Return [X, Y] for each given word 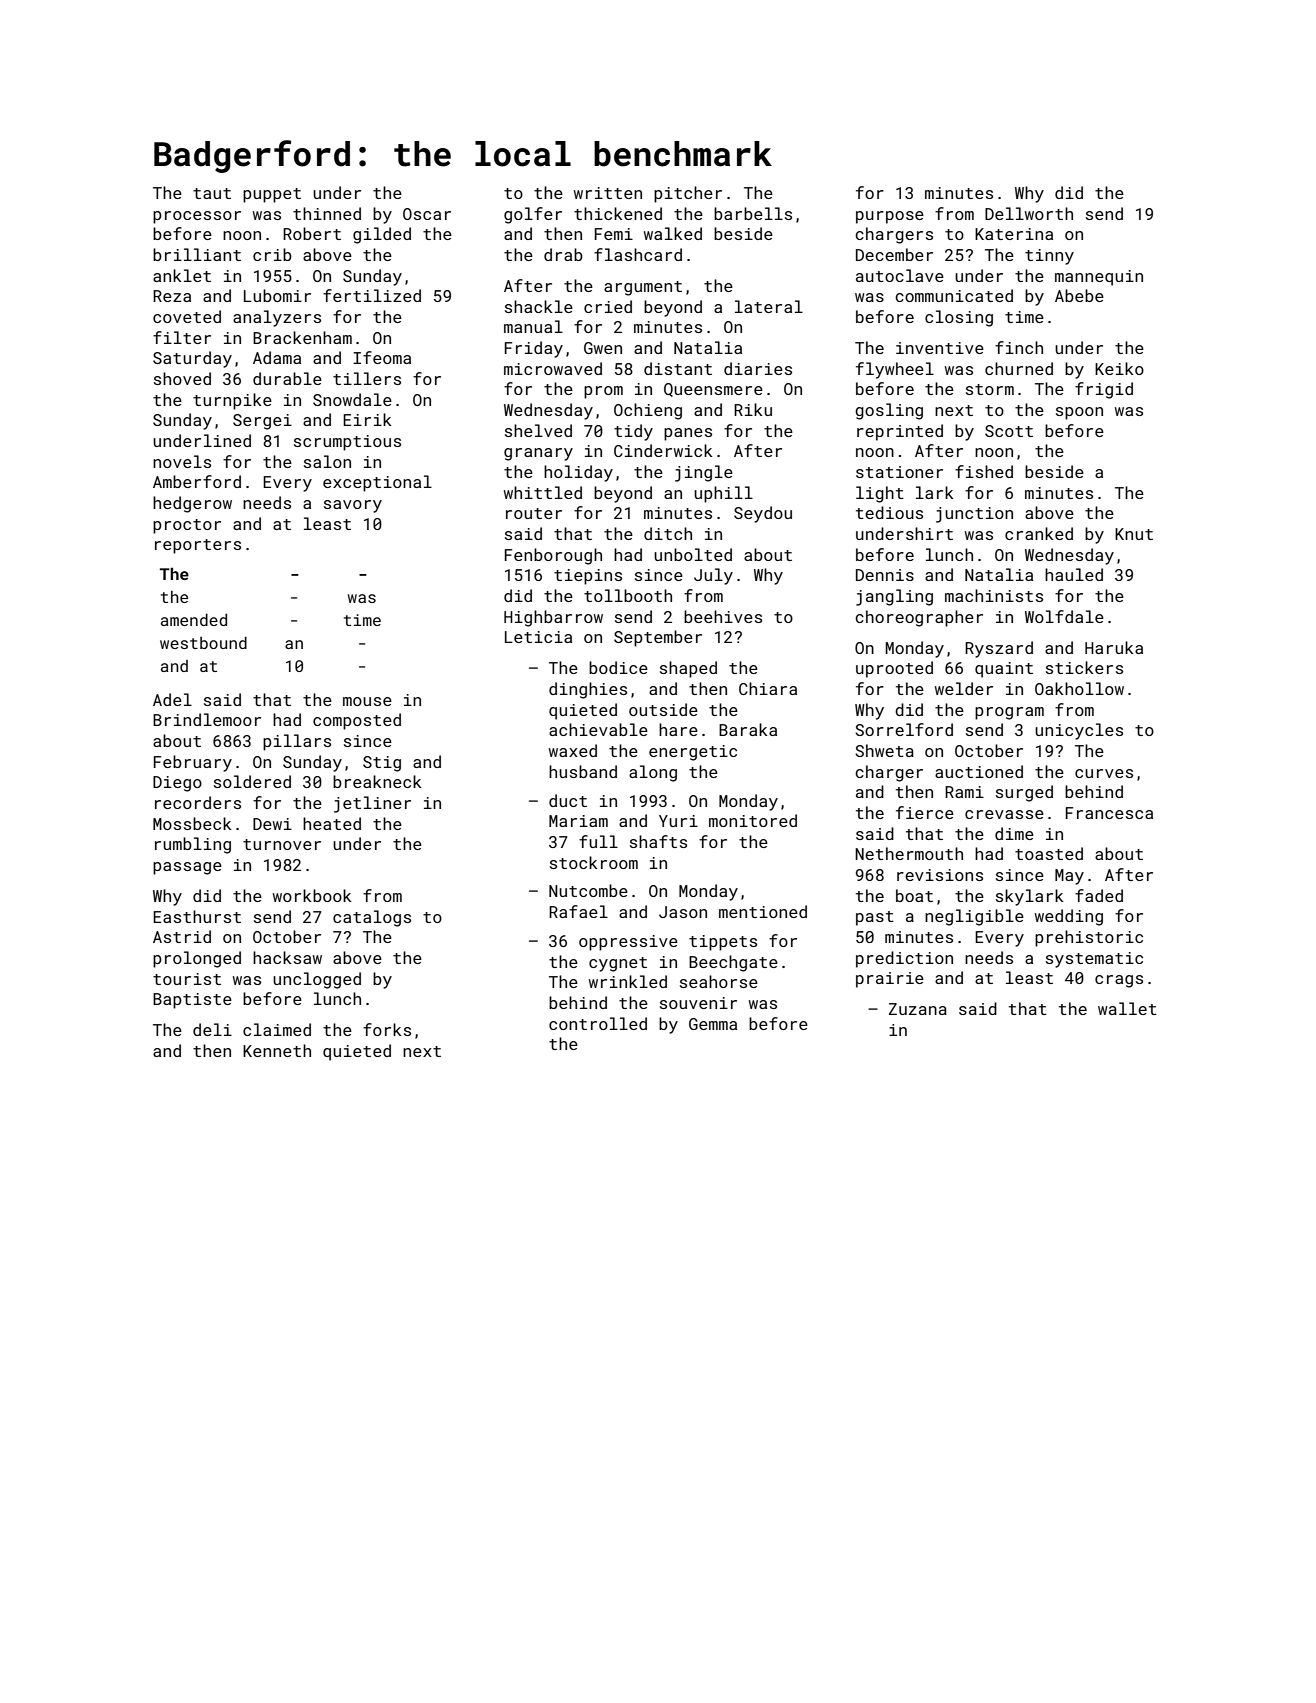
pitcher [688, 194]
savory [353, 506]
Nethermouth [909, 853]
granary [538, 454]
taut [212, 193]
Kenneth [277, 1050]
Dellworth [1029, 213]
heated [332, 823]
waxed [573, 750]
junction [974, 515]
